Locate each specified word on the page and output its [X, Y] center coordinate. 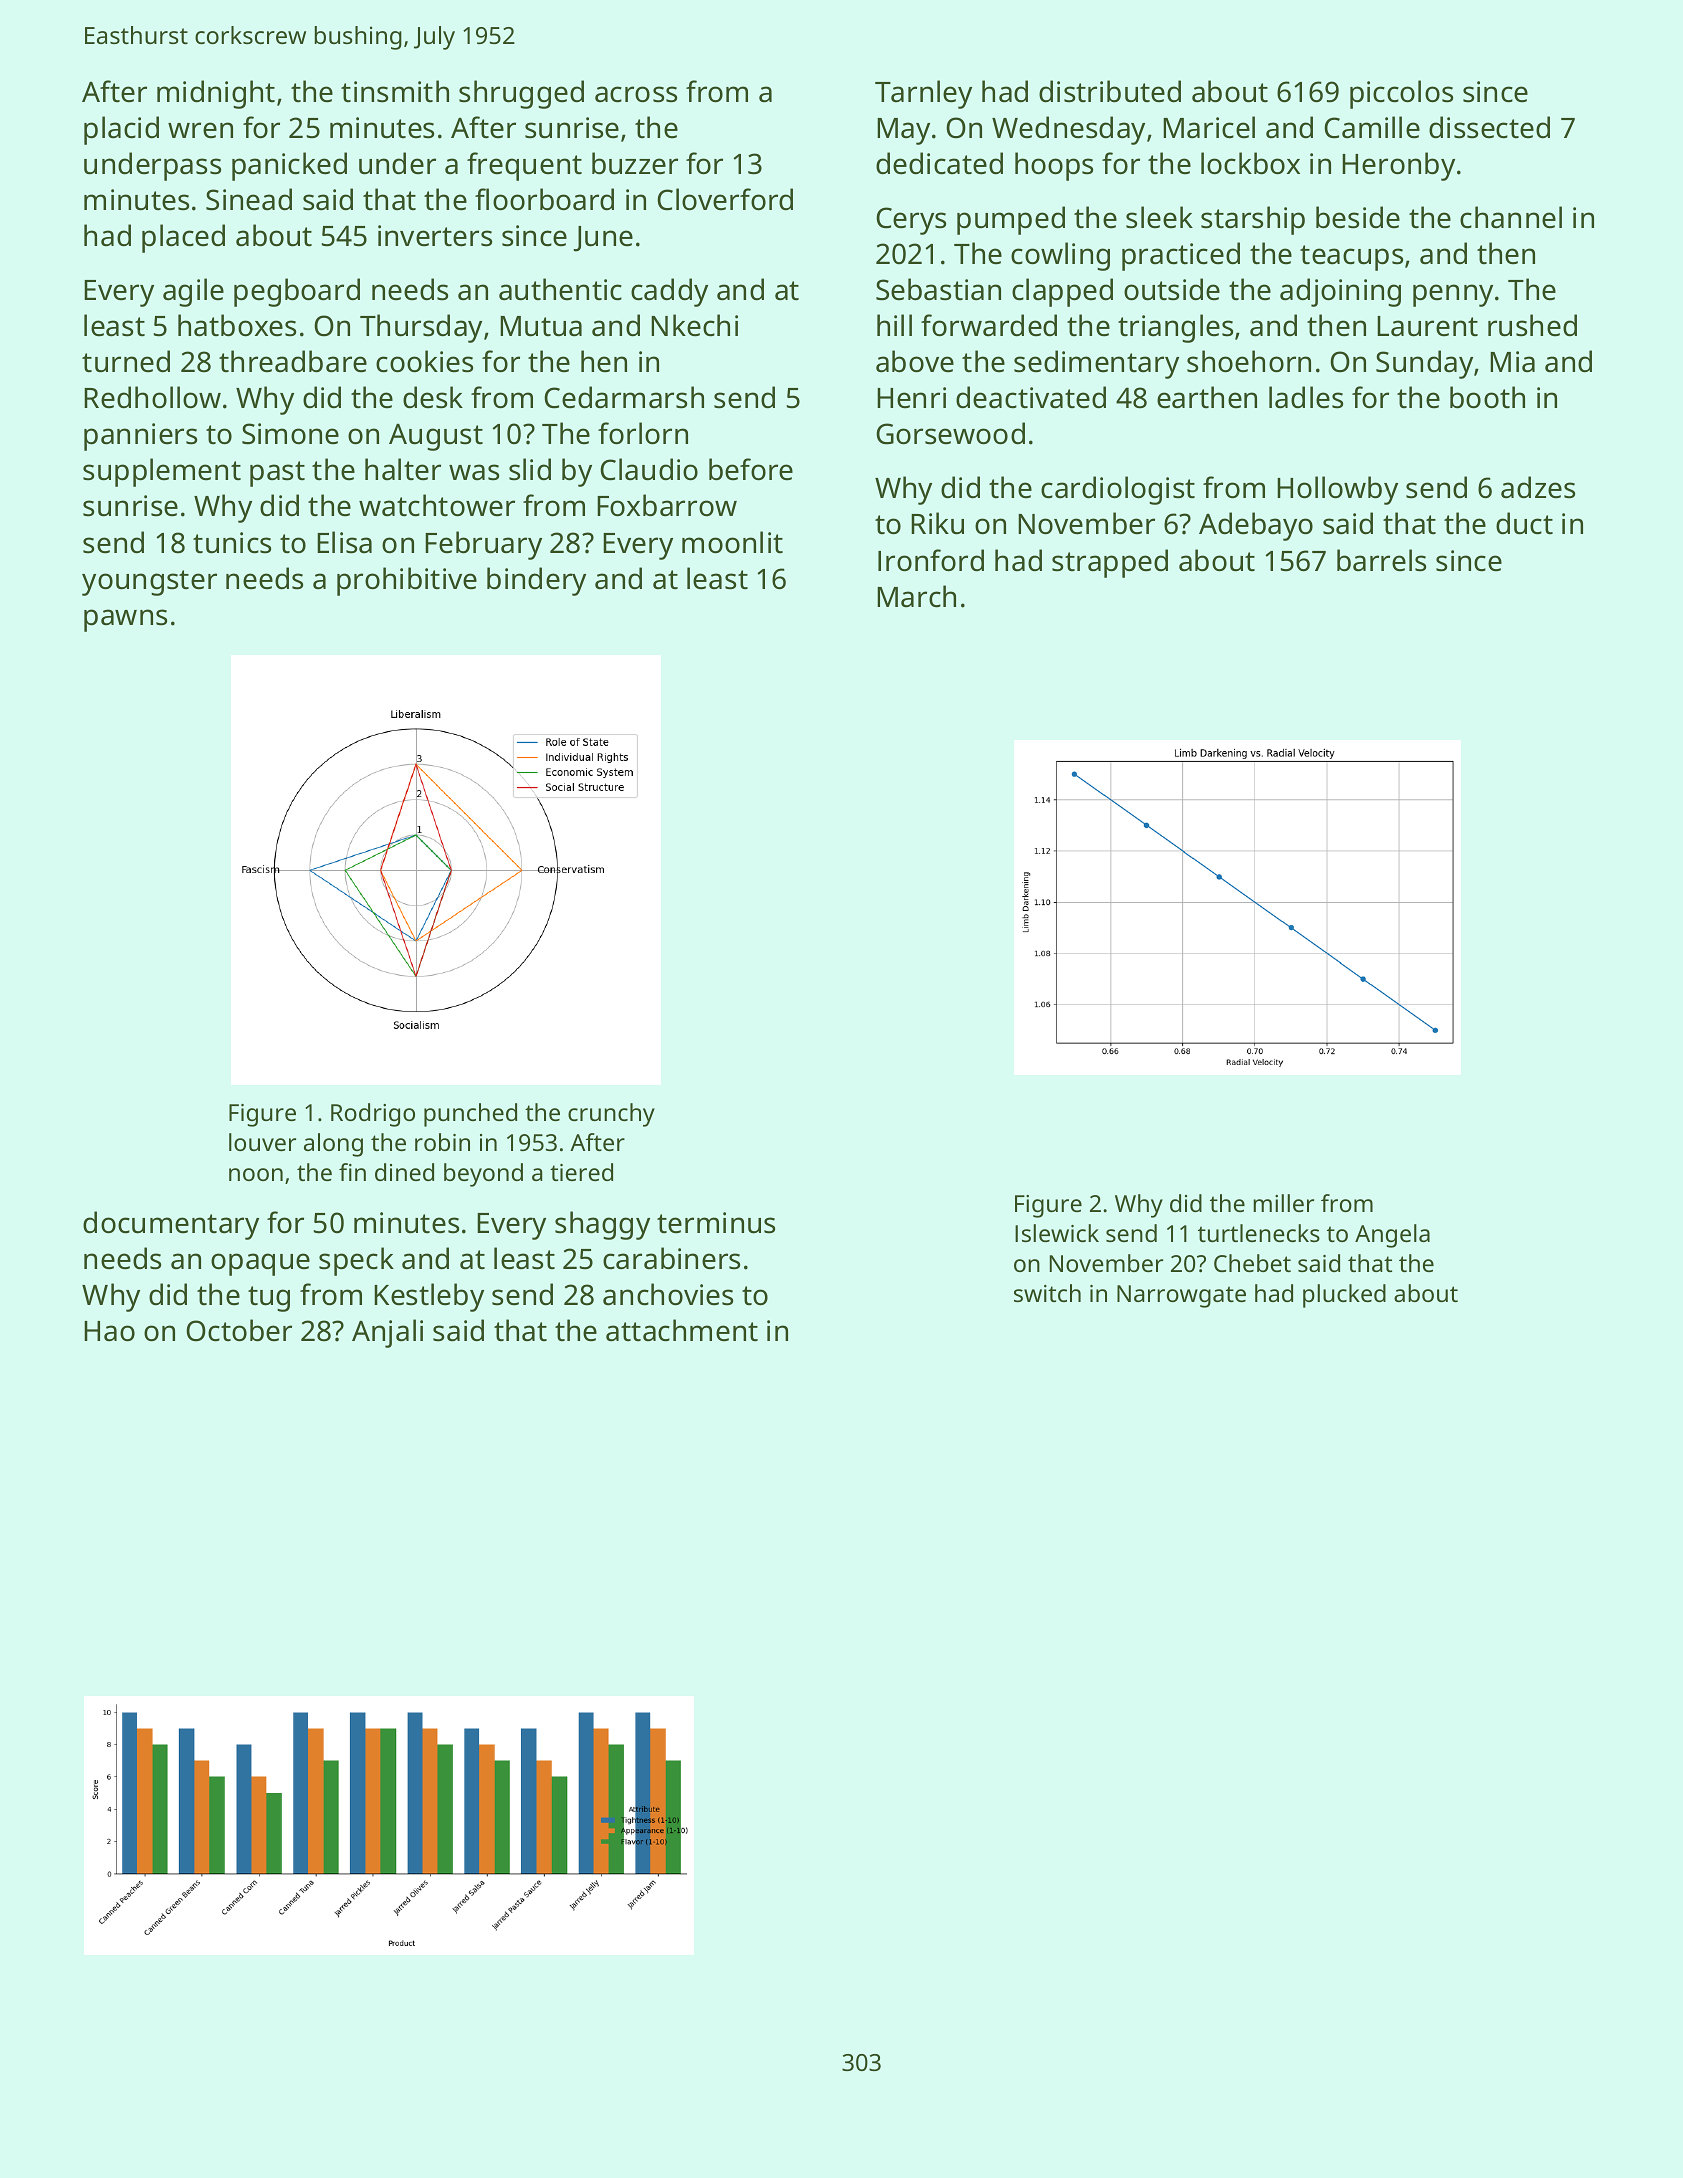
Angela [1392, 1236]
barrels [1381, 560]
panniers [140, 437]
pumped [1011, 220]
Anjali [387, 1333]
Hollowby [1337, 490]
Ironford [931, 560]
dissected [1489, 127]
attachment [682, 1330]
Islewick [1057, 1233]
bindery [536, 581]
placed [183, 238]
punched [470, 1115]
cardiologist [1118, 490]
